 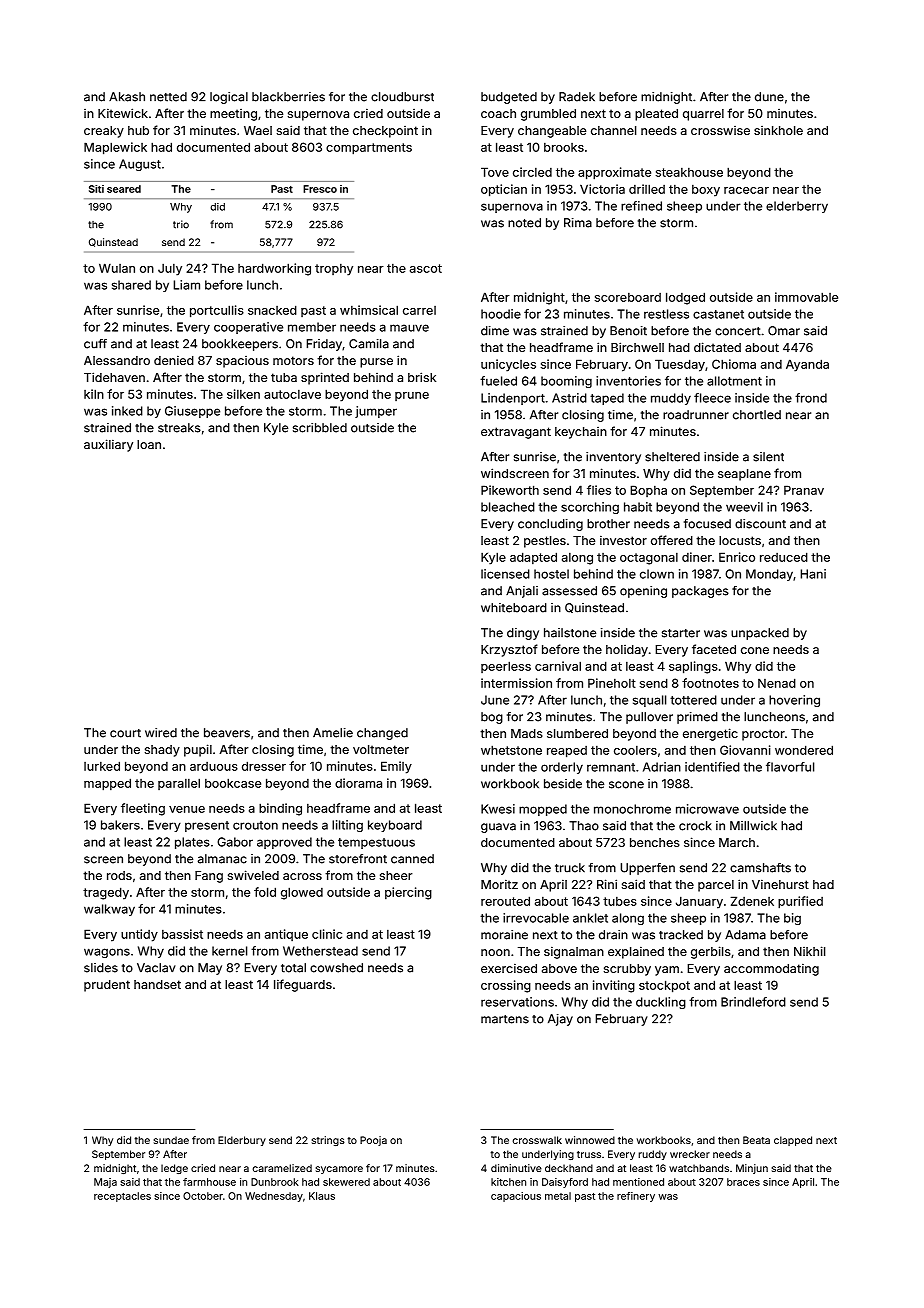 I want to click on parcel, so click(x=716, y=886).
